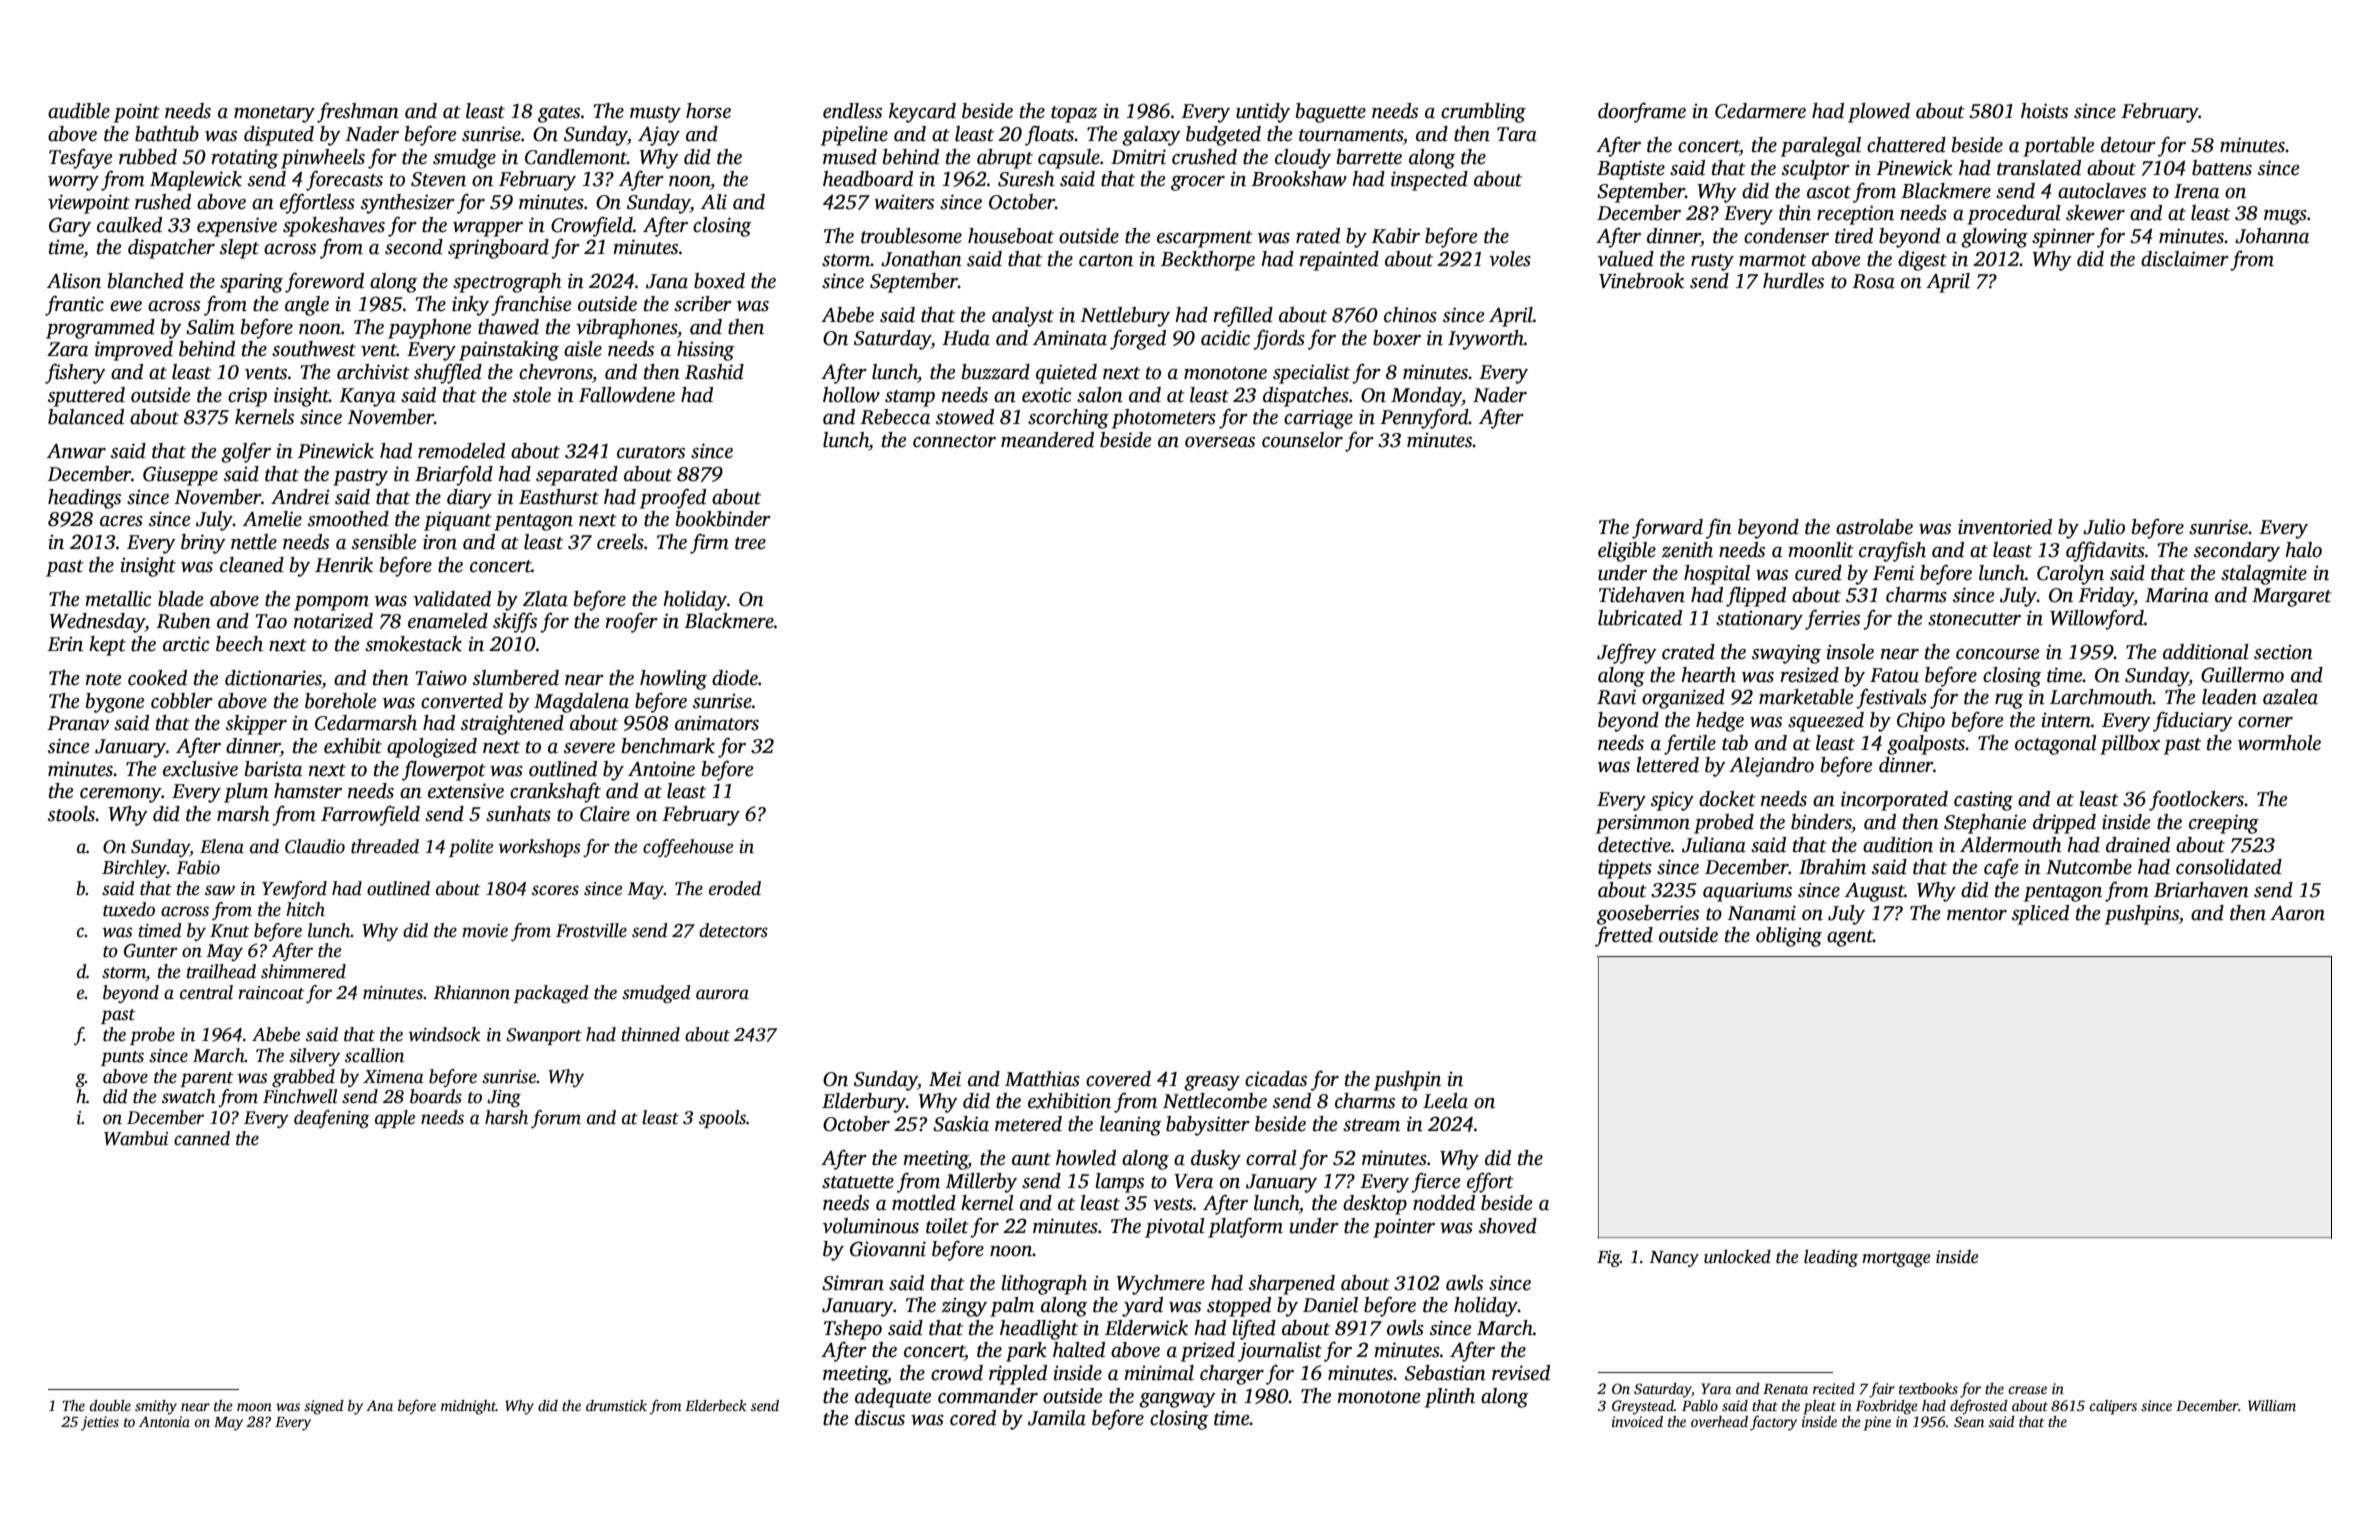  Describe the element at coordinates (2044, 111) in the screenshot. I see `hoists` at that location.
